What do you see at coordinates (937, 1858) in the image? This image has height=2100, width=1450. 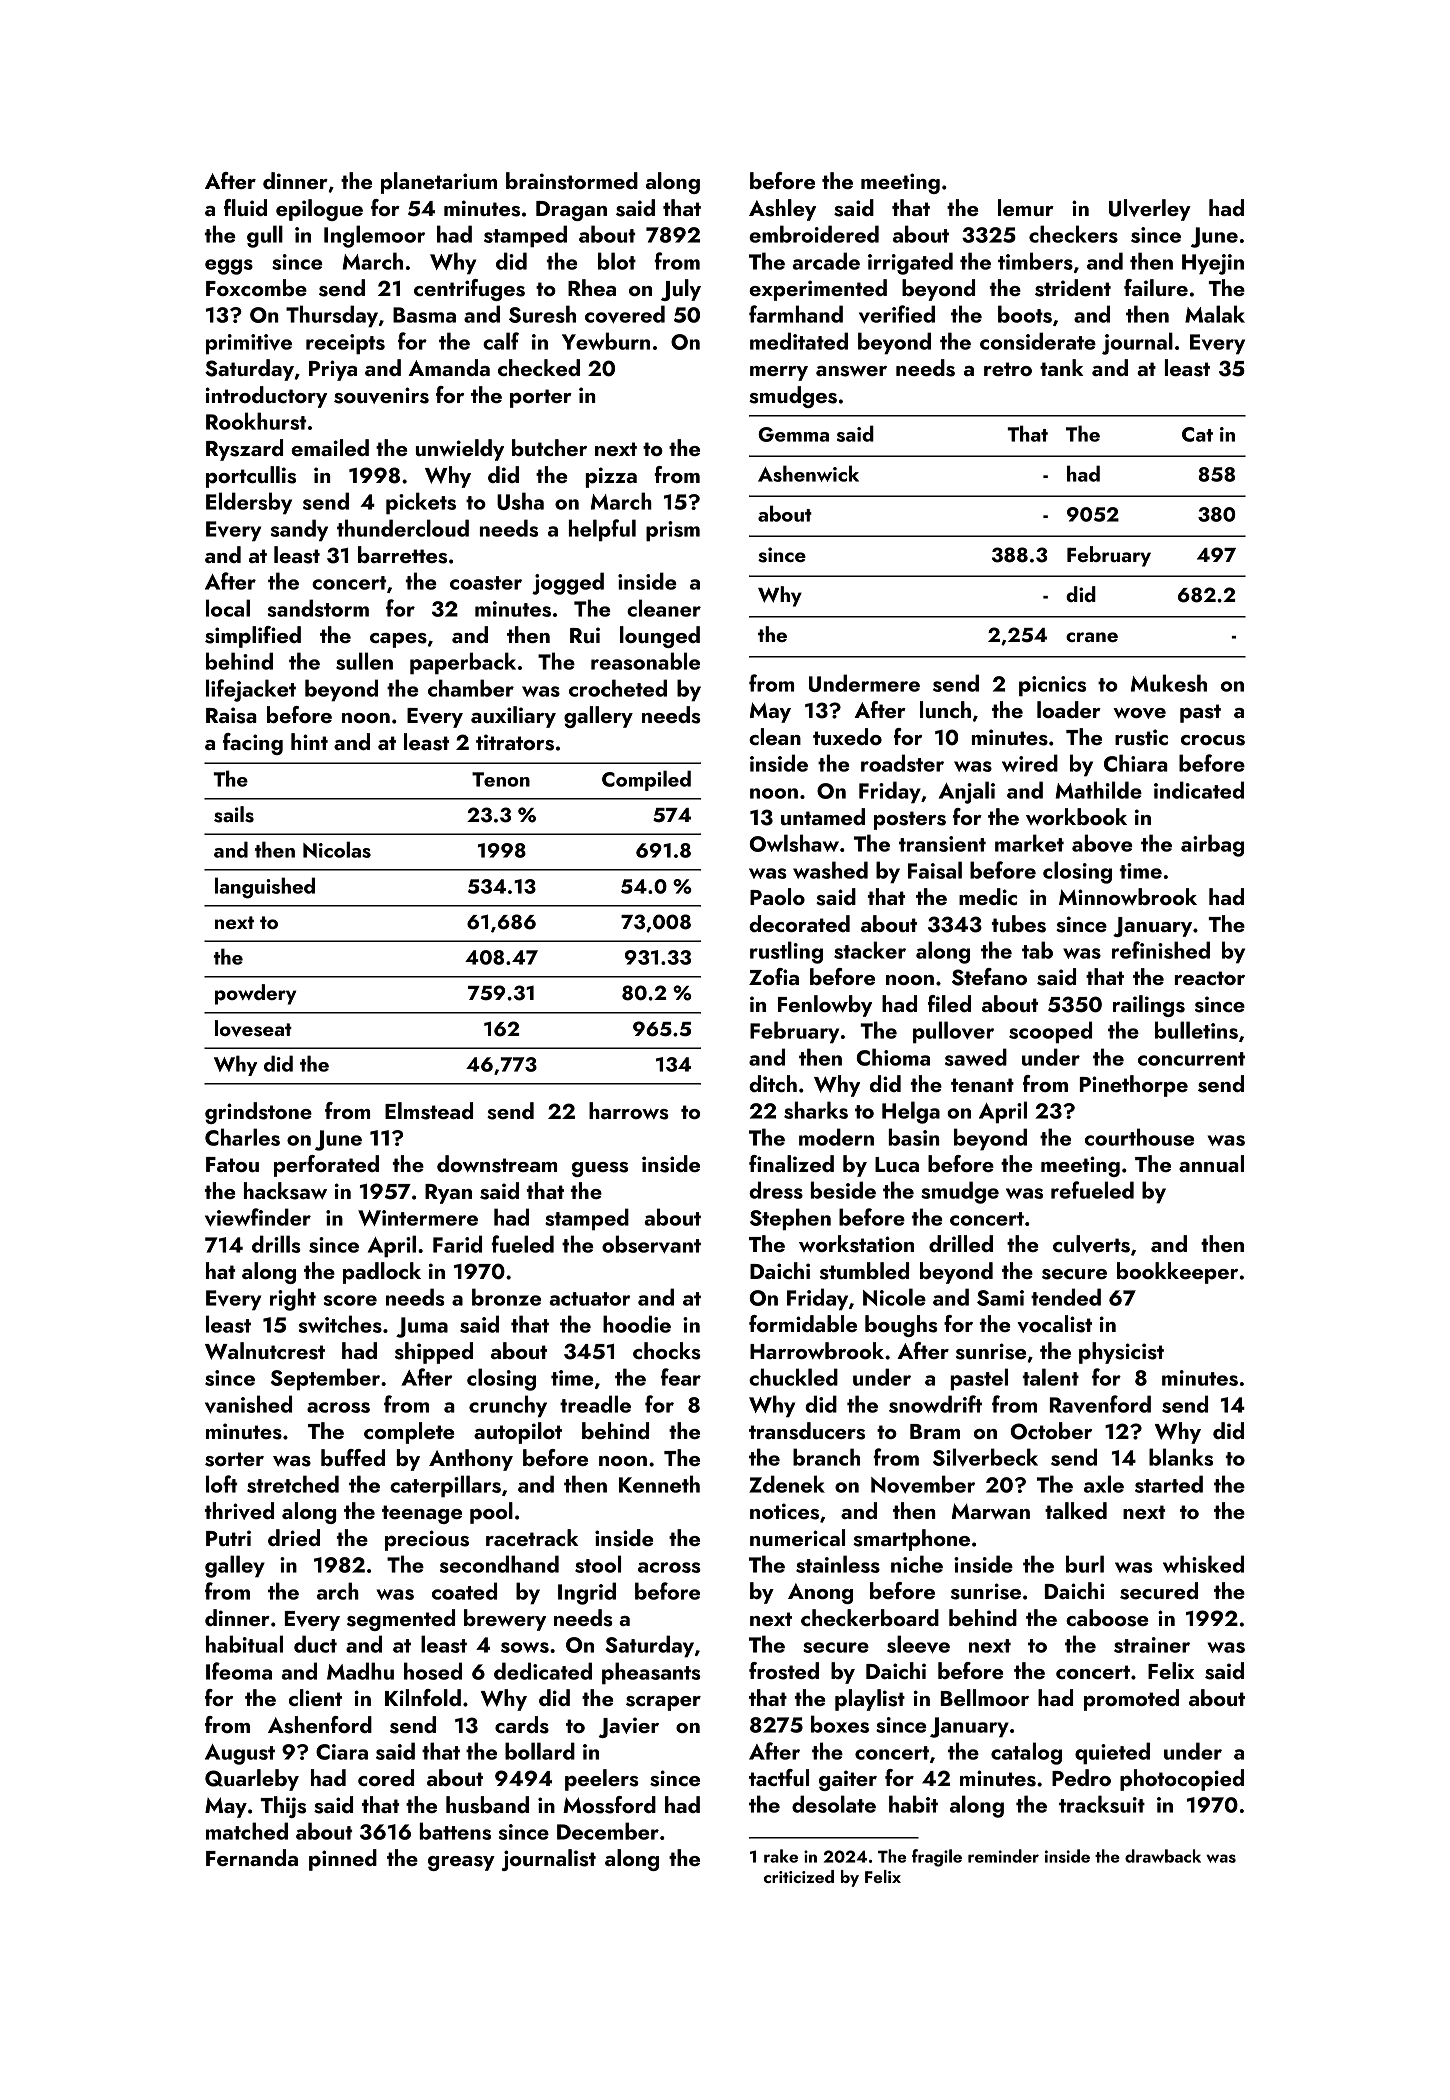 I see `fragile` at bounding box center [937, 1858].
